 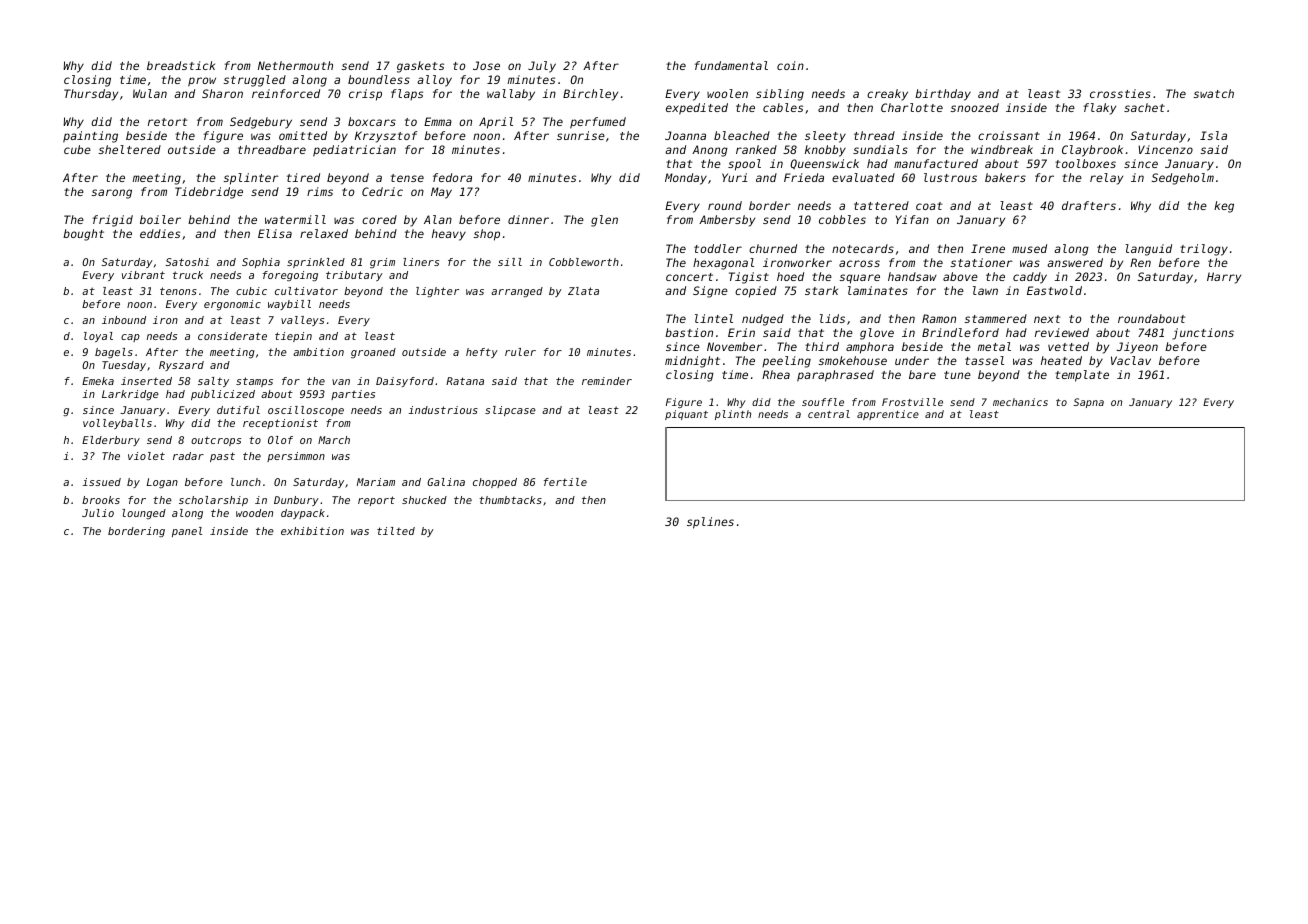 I want to click on cube, so click(x=77, y=149).
